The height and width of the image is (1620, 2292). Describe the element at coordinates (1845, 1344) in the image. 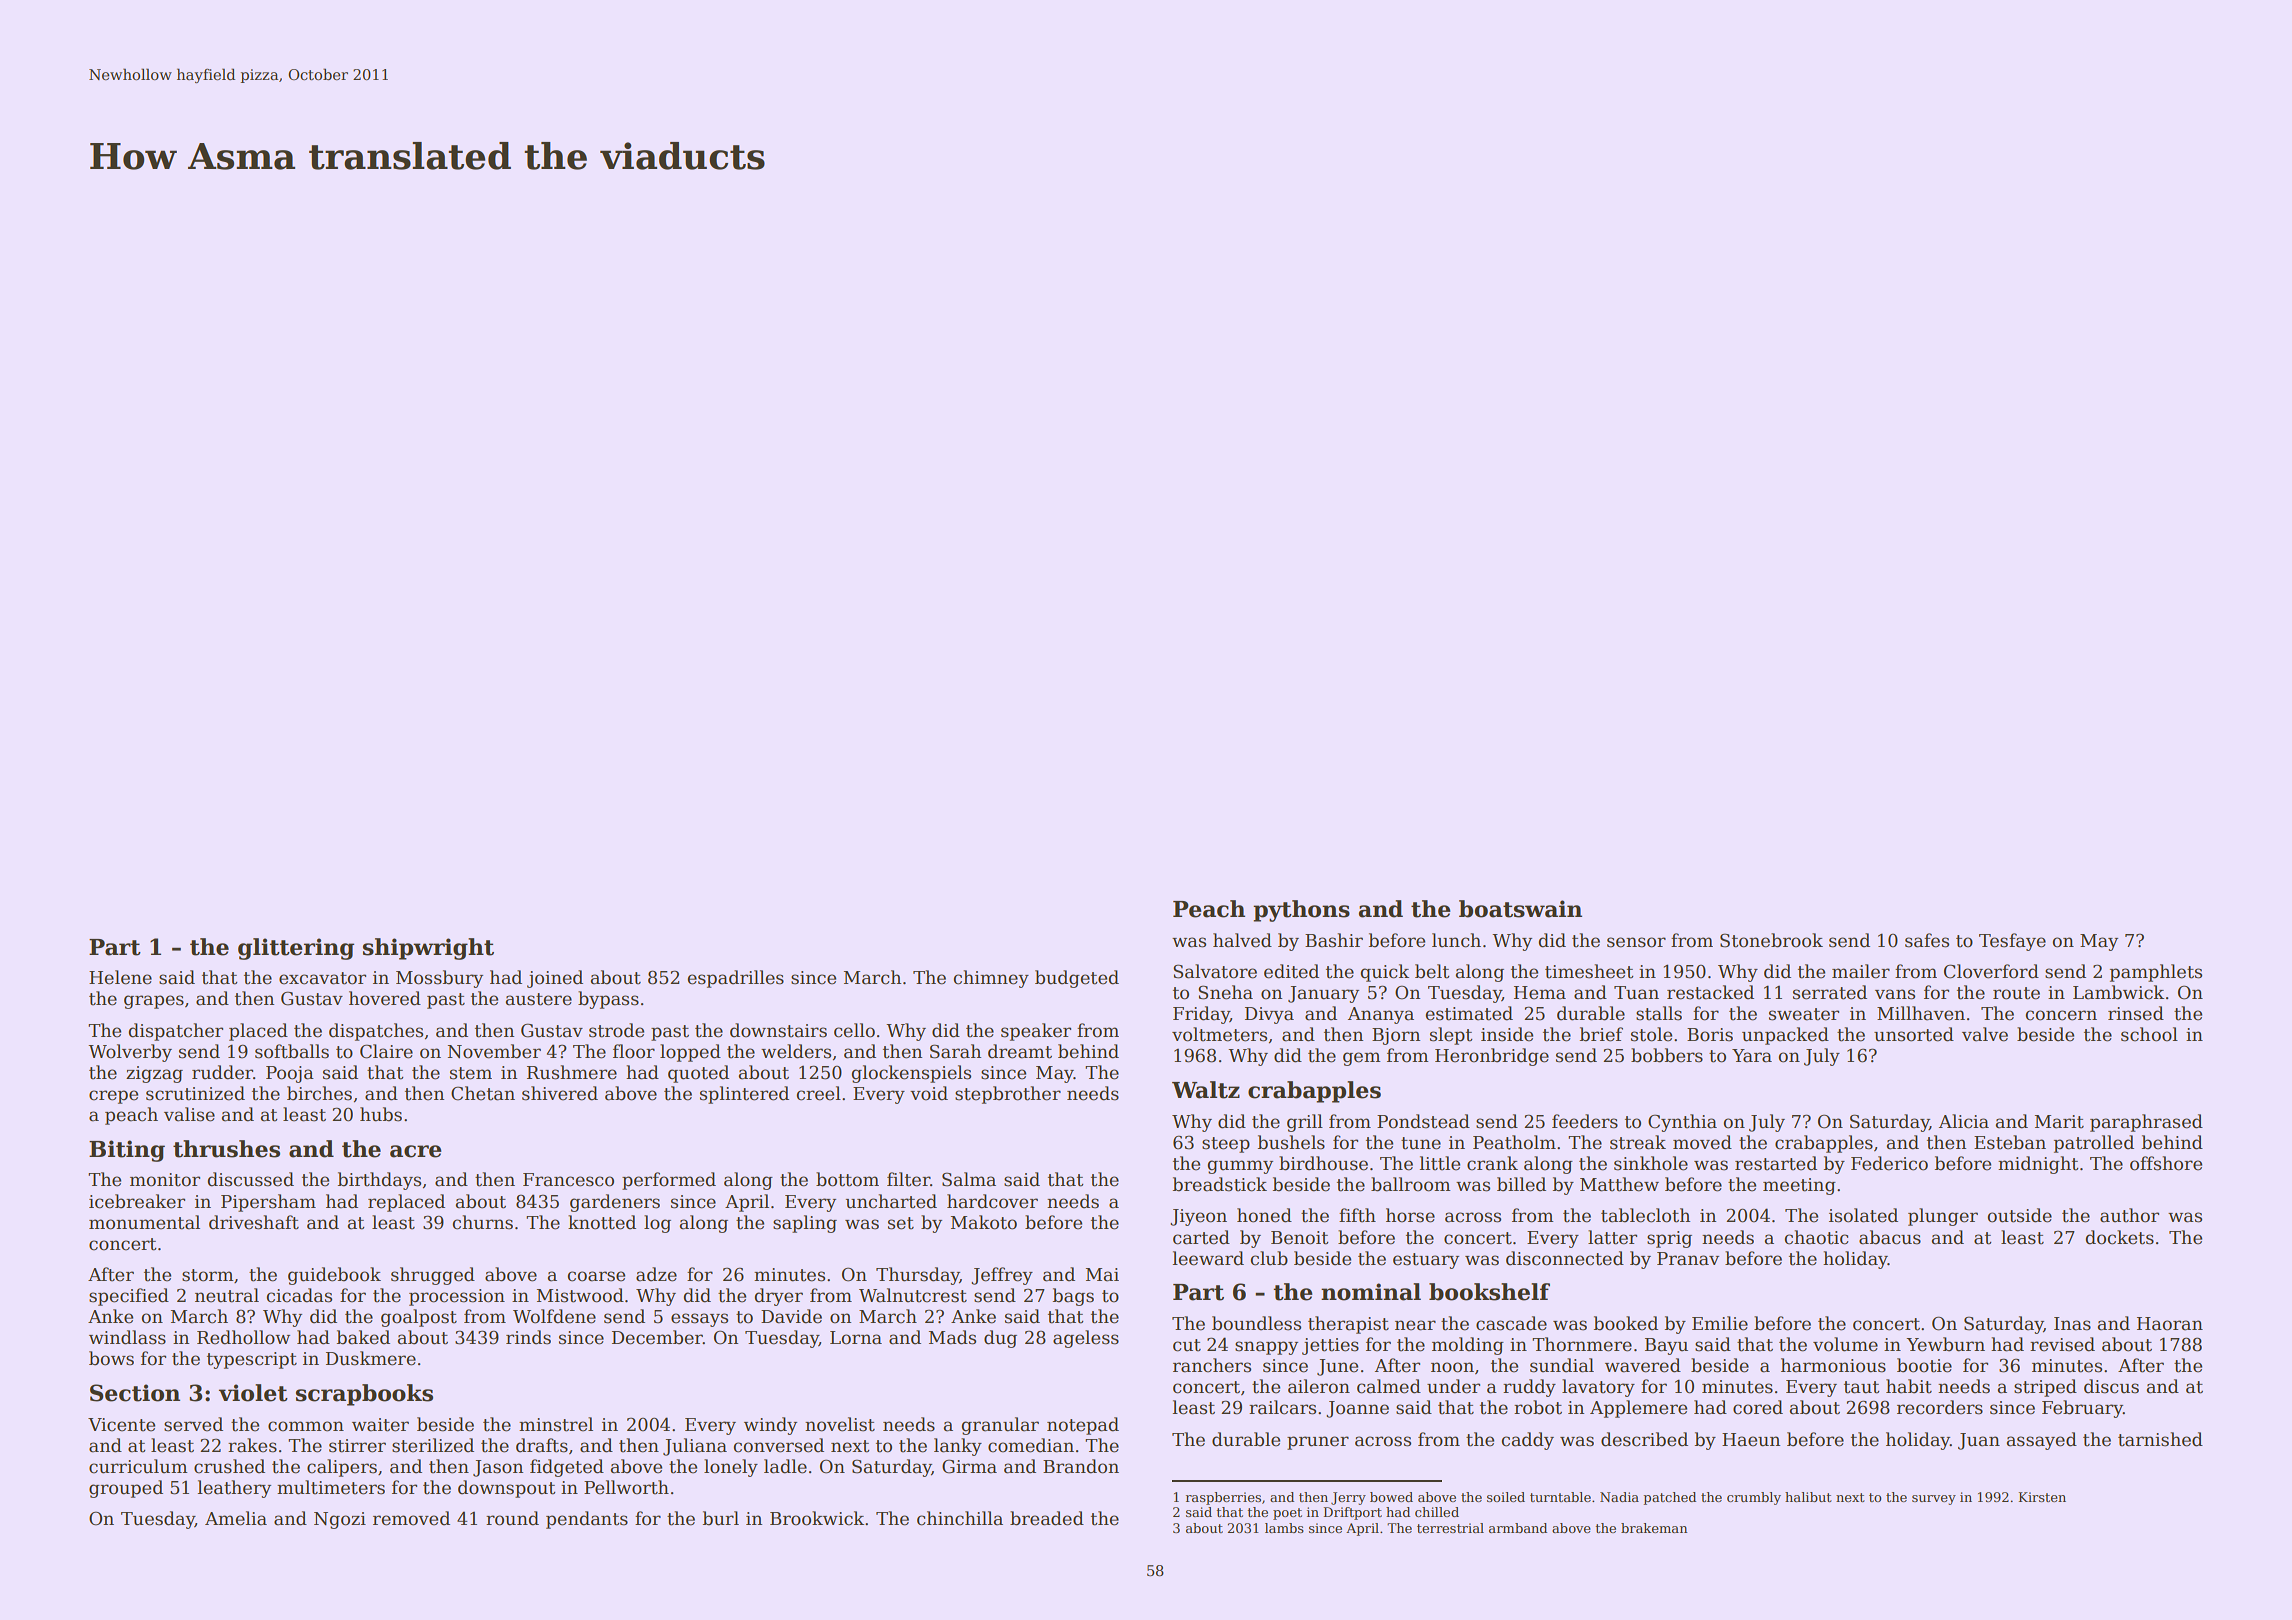

I see `volume` at that location.
